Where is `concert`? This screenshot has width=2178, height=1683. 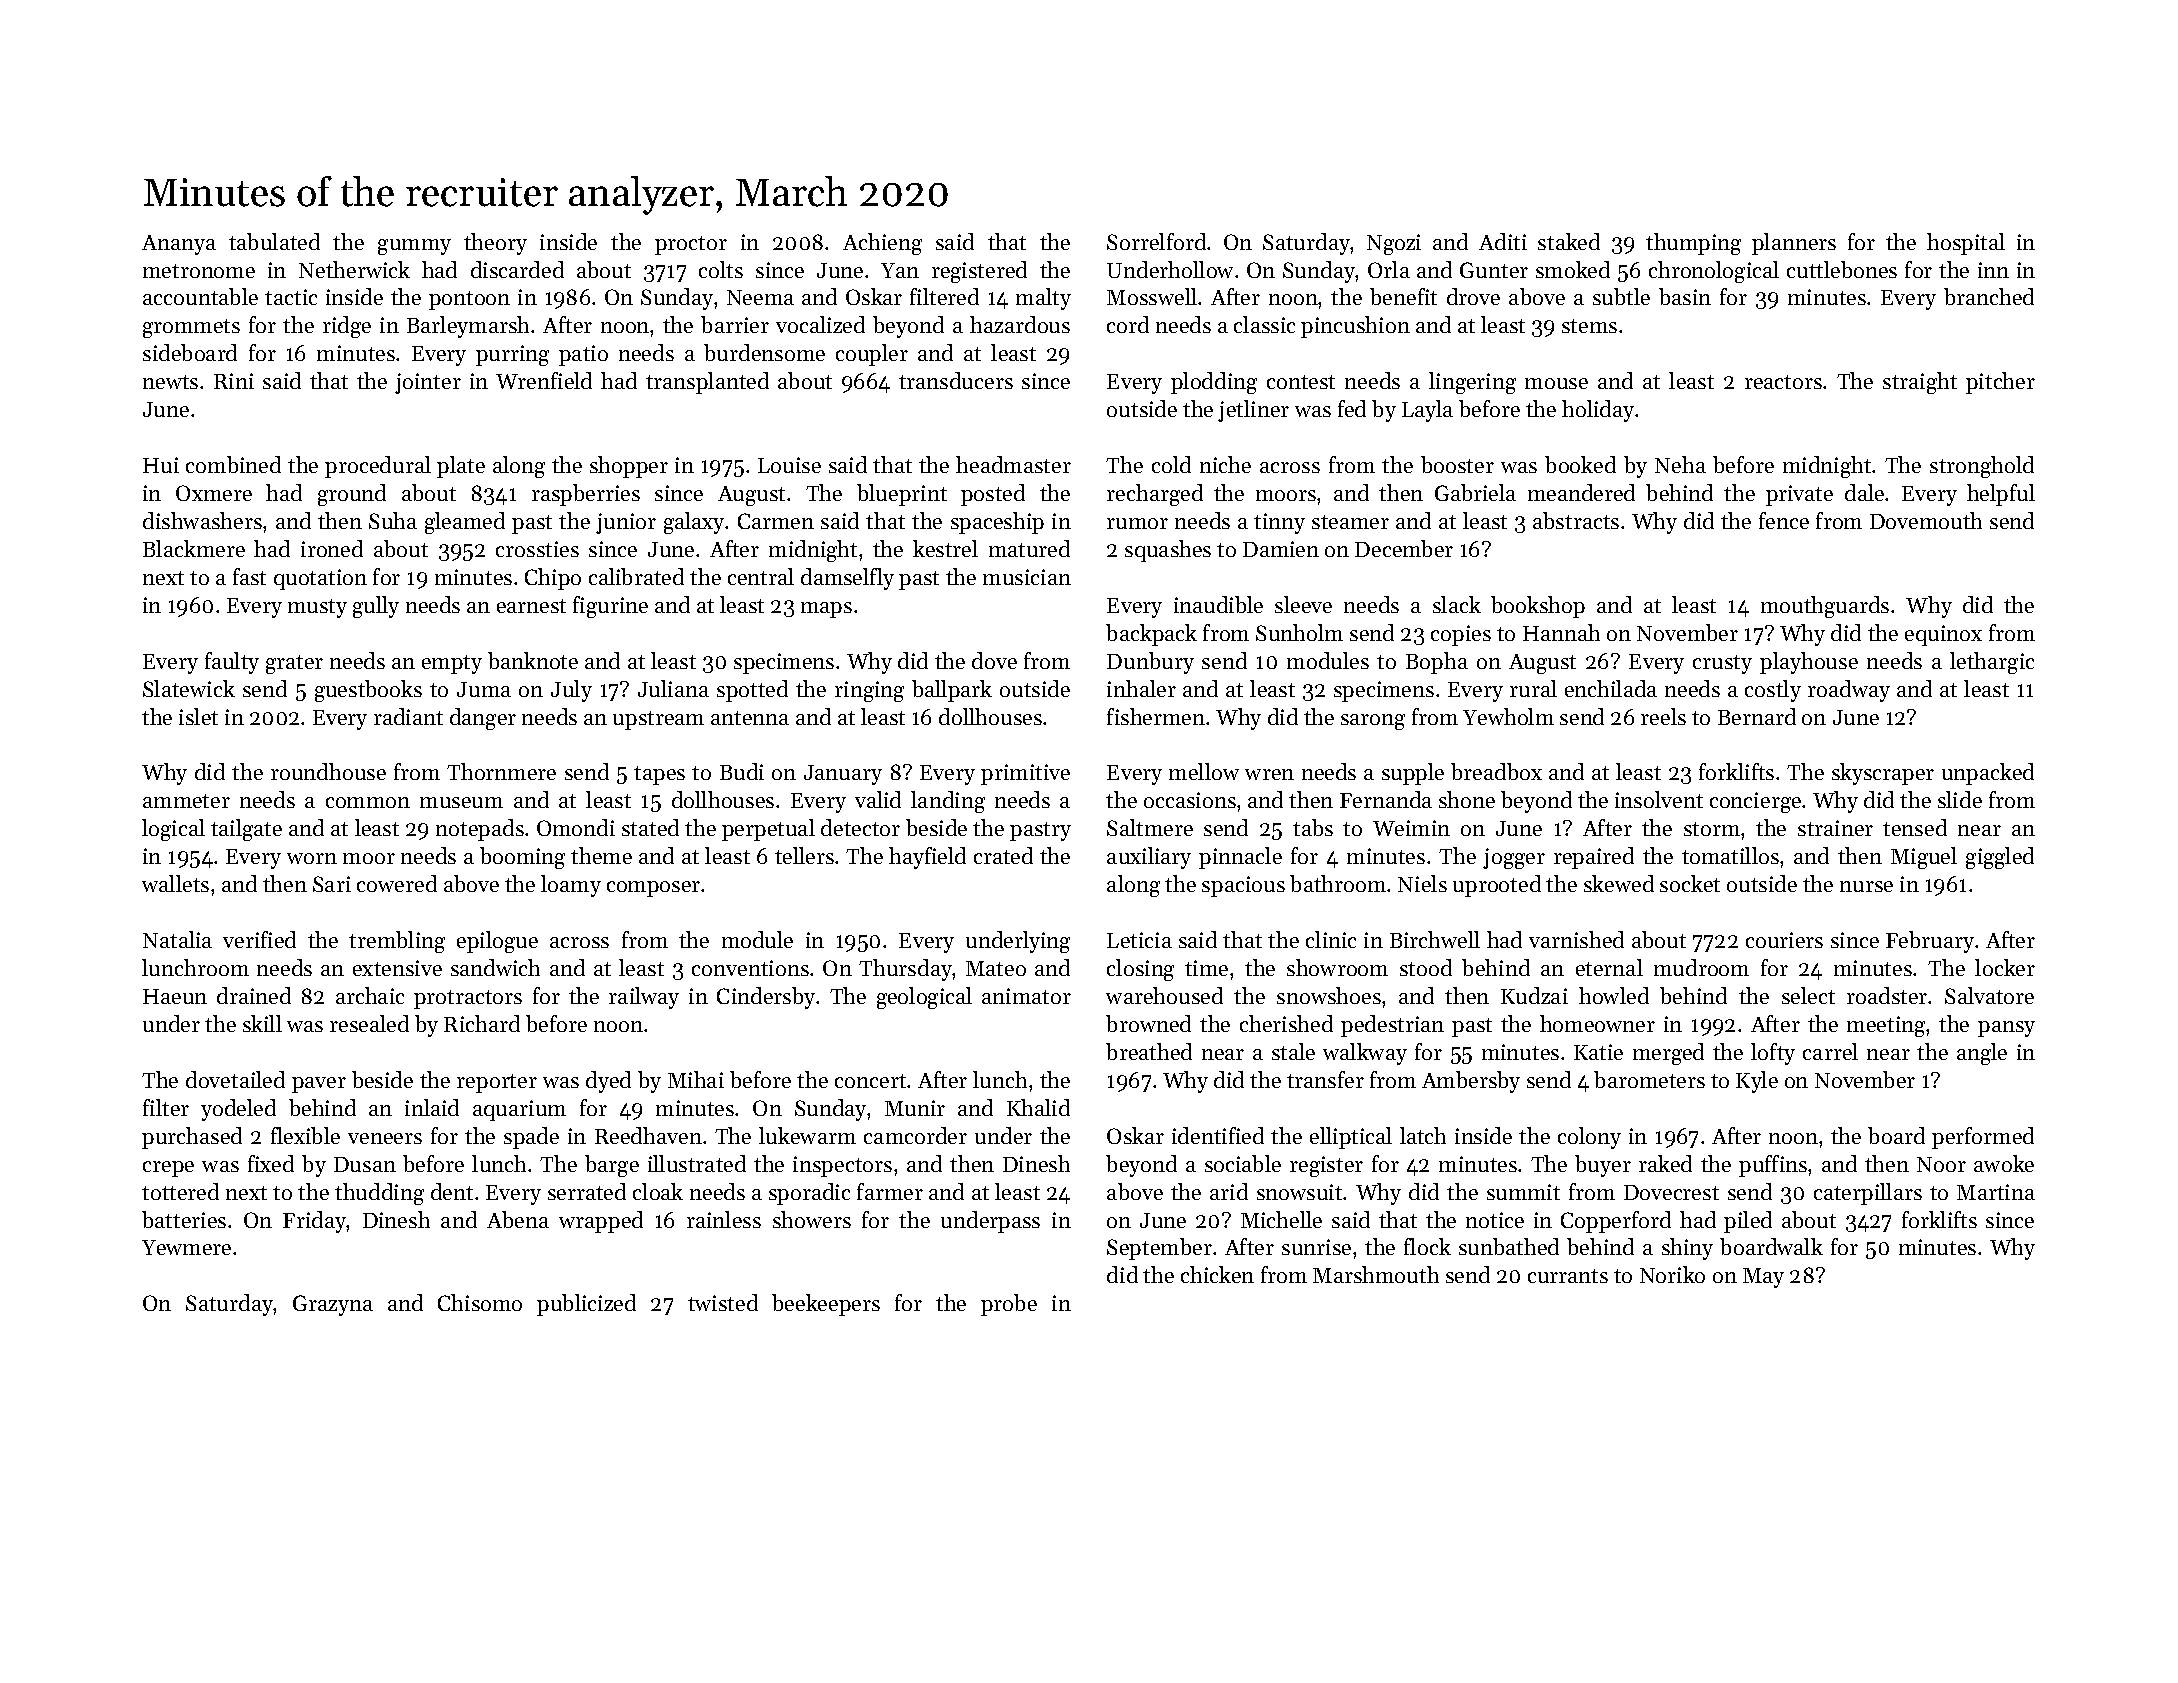
concert is located at coordinates (870, 1081).
